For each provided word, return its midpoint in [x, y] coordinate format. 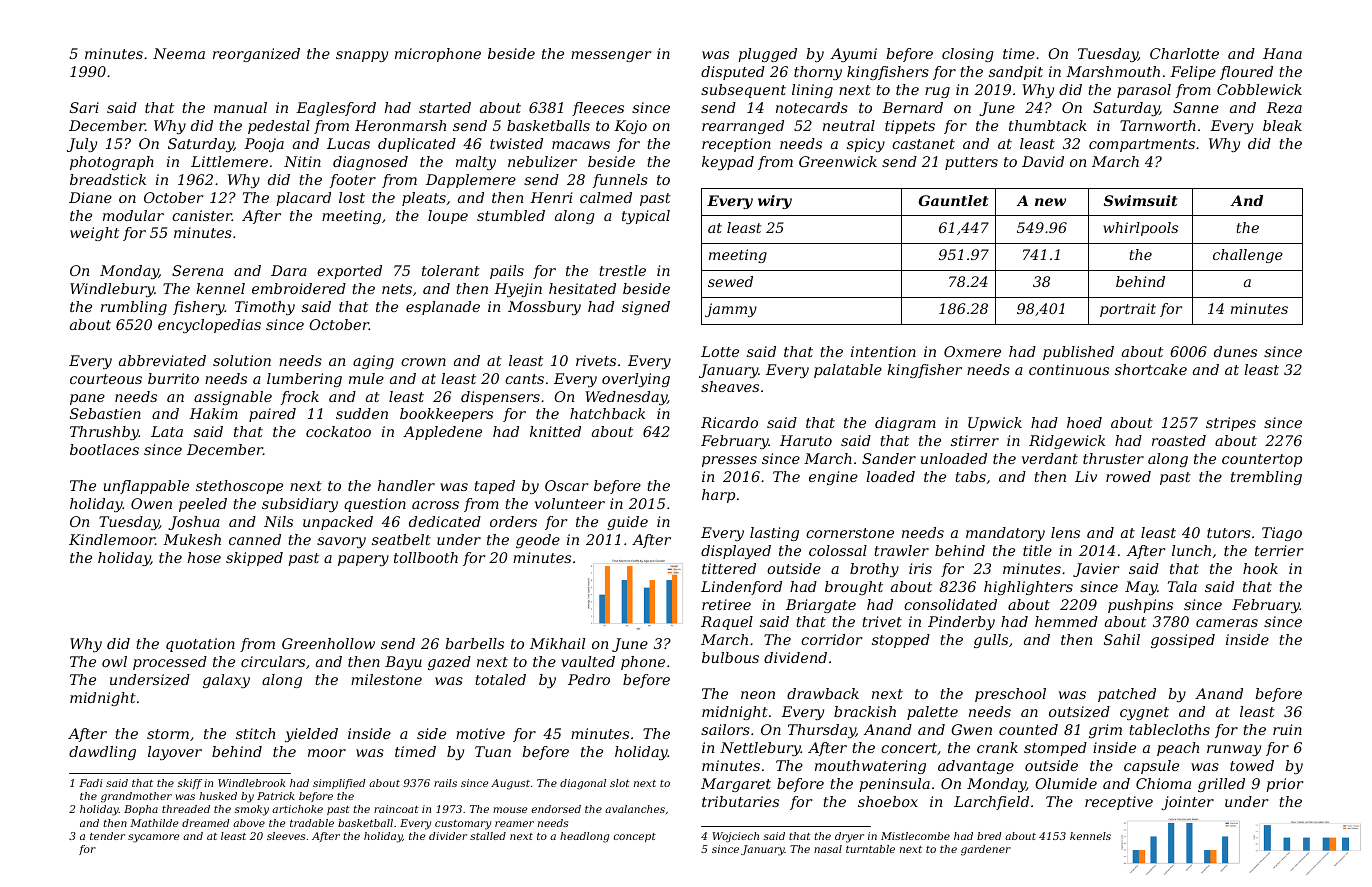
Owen [151, 503]
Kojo [630, 127]
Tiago [1282, 534]
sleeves [286, 836]
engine [833, 478]
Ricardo [729, 422]
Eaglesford [336, 109]
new [1050, 202]
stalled [488, 836]
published [1078, 353]
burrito [173, 378]
